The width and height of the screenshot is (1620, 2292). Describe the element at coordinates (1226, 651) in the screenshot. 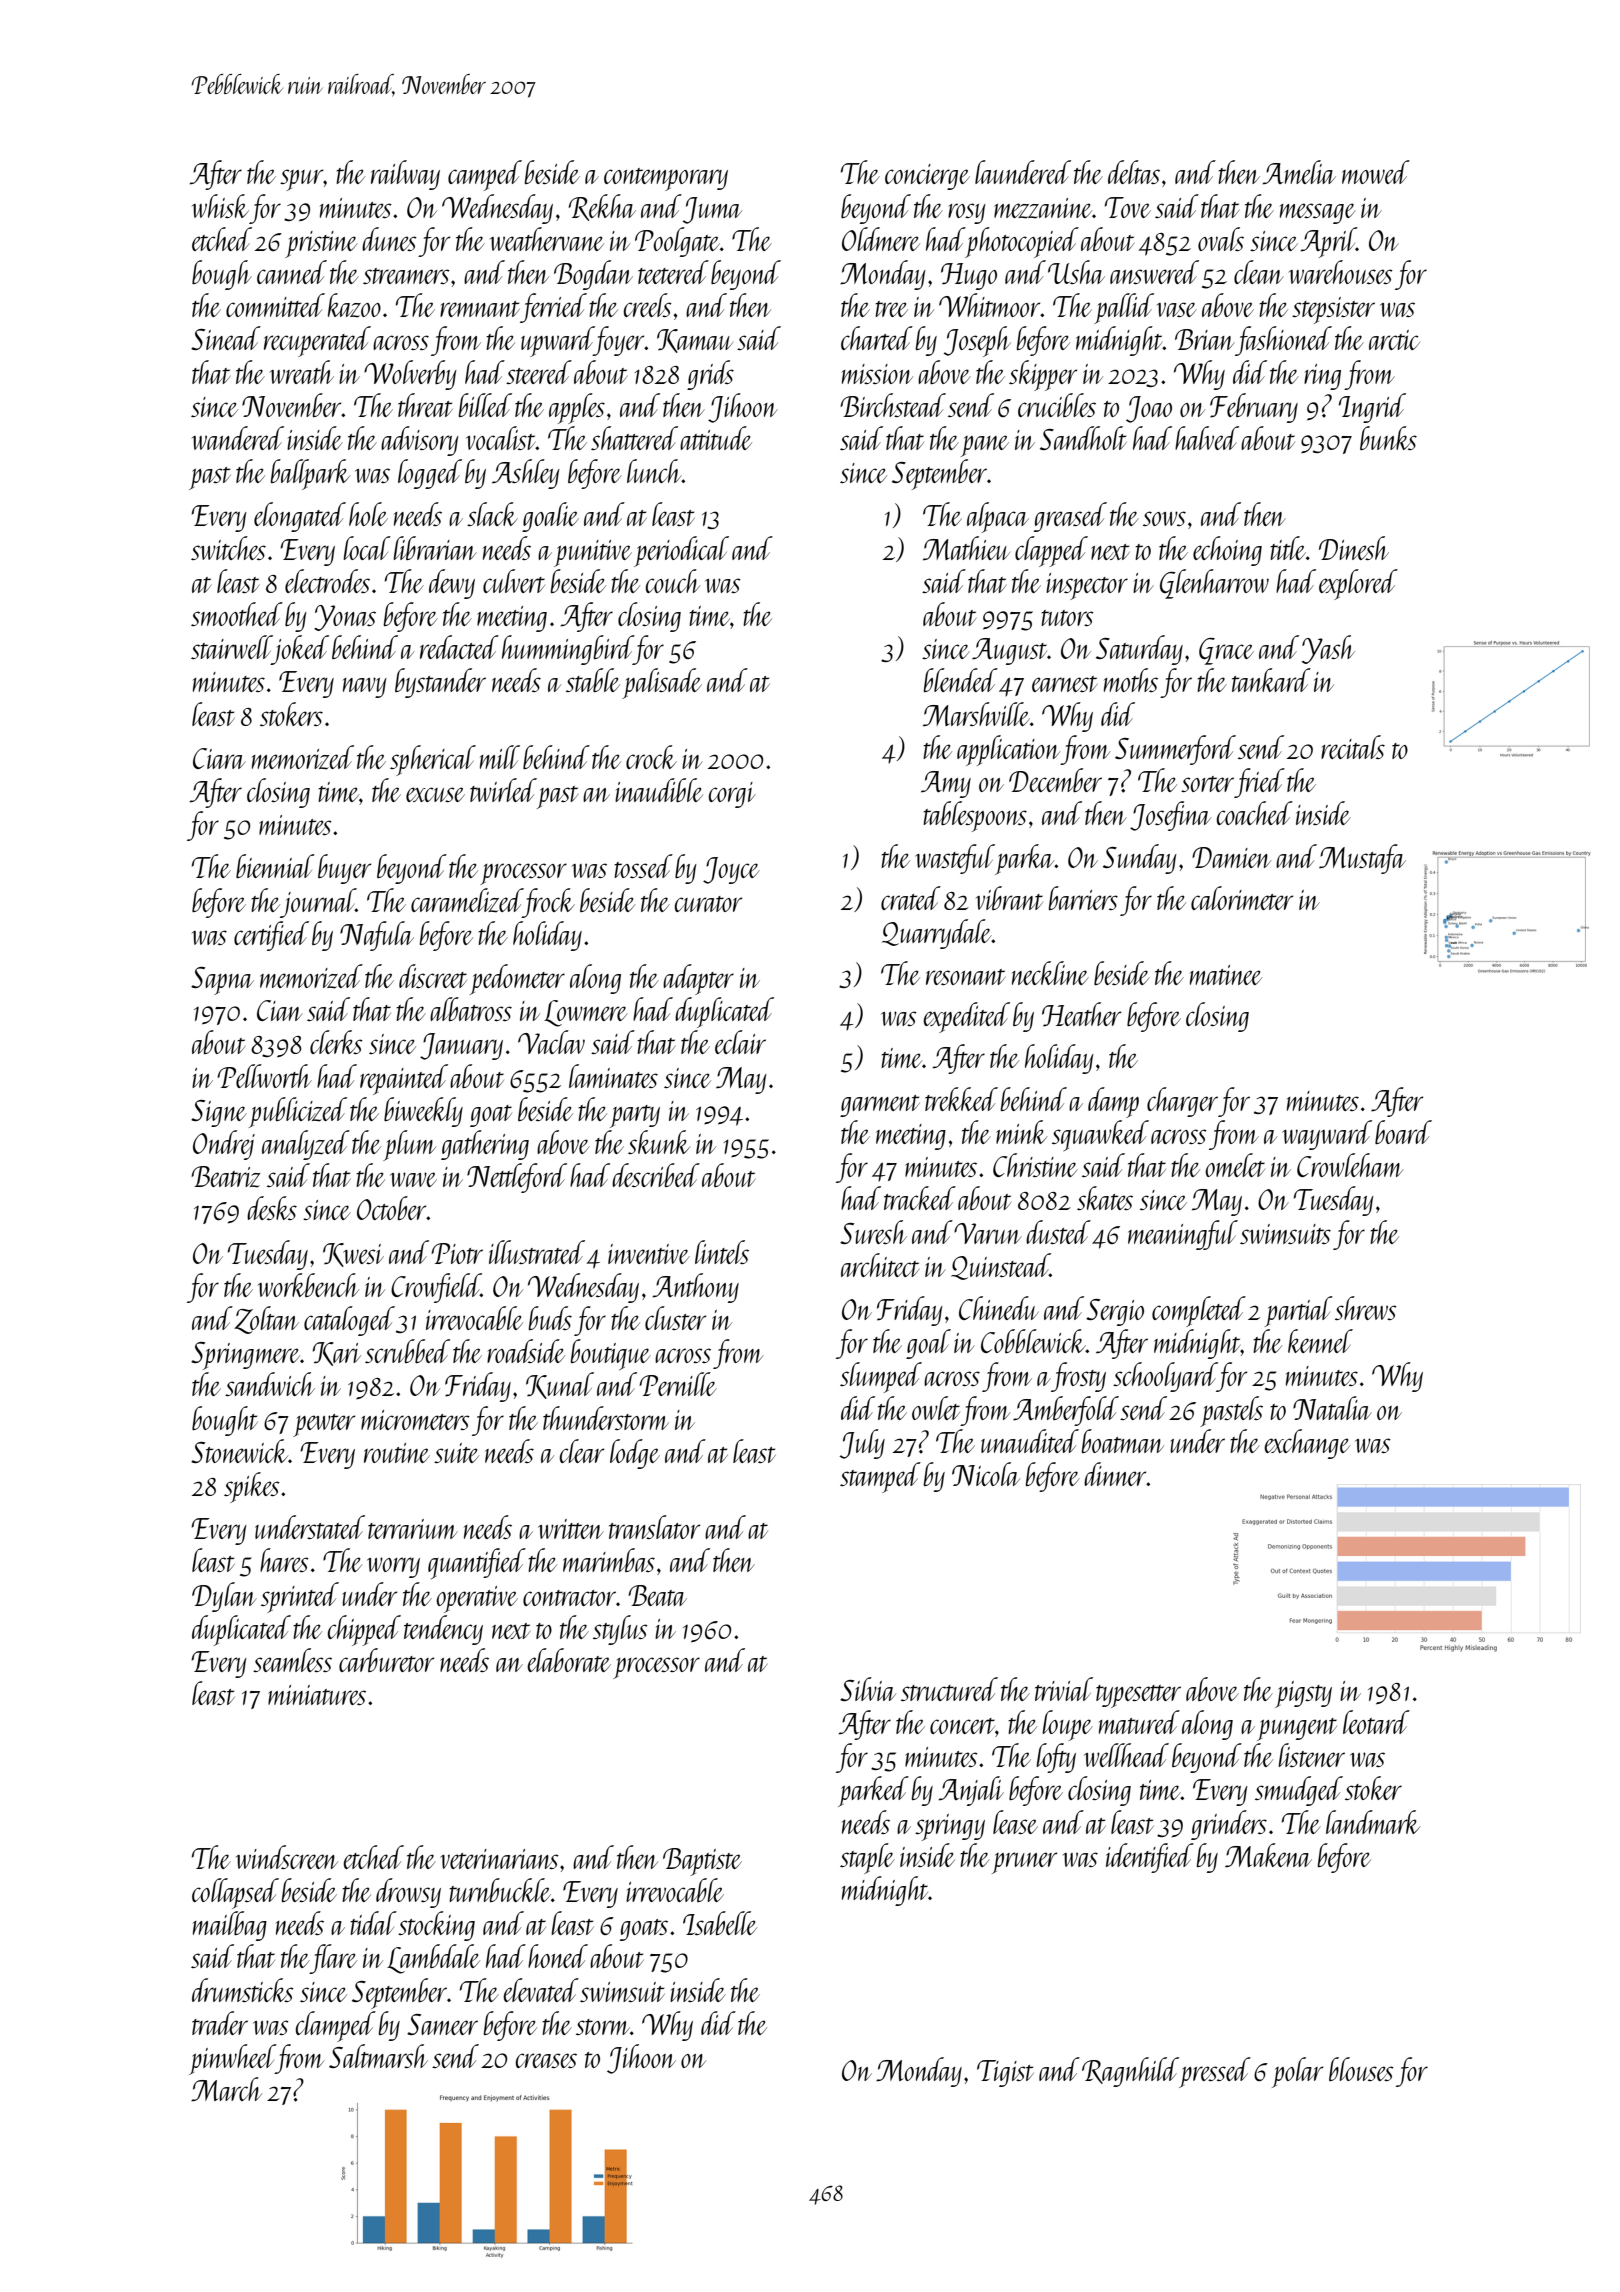

I see `Grace` at that location.
